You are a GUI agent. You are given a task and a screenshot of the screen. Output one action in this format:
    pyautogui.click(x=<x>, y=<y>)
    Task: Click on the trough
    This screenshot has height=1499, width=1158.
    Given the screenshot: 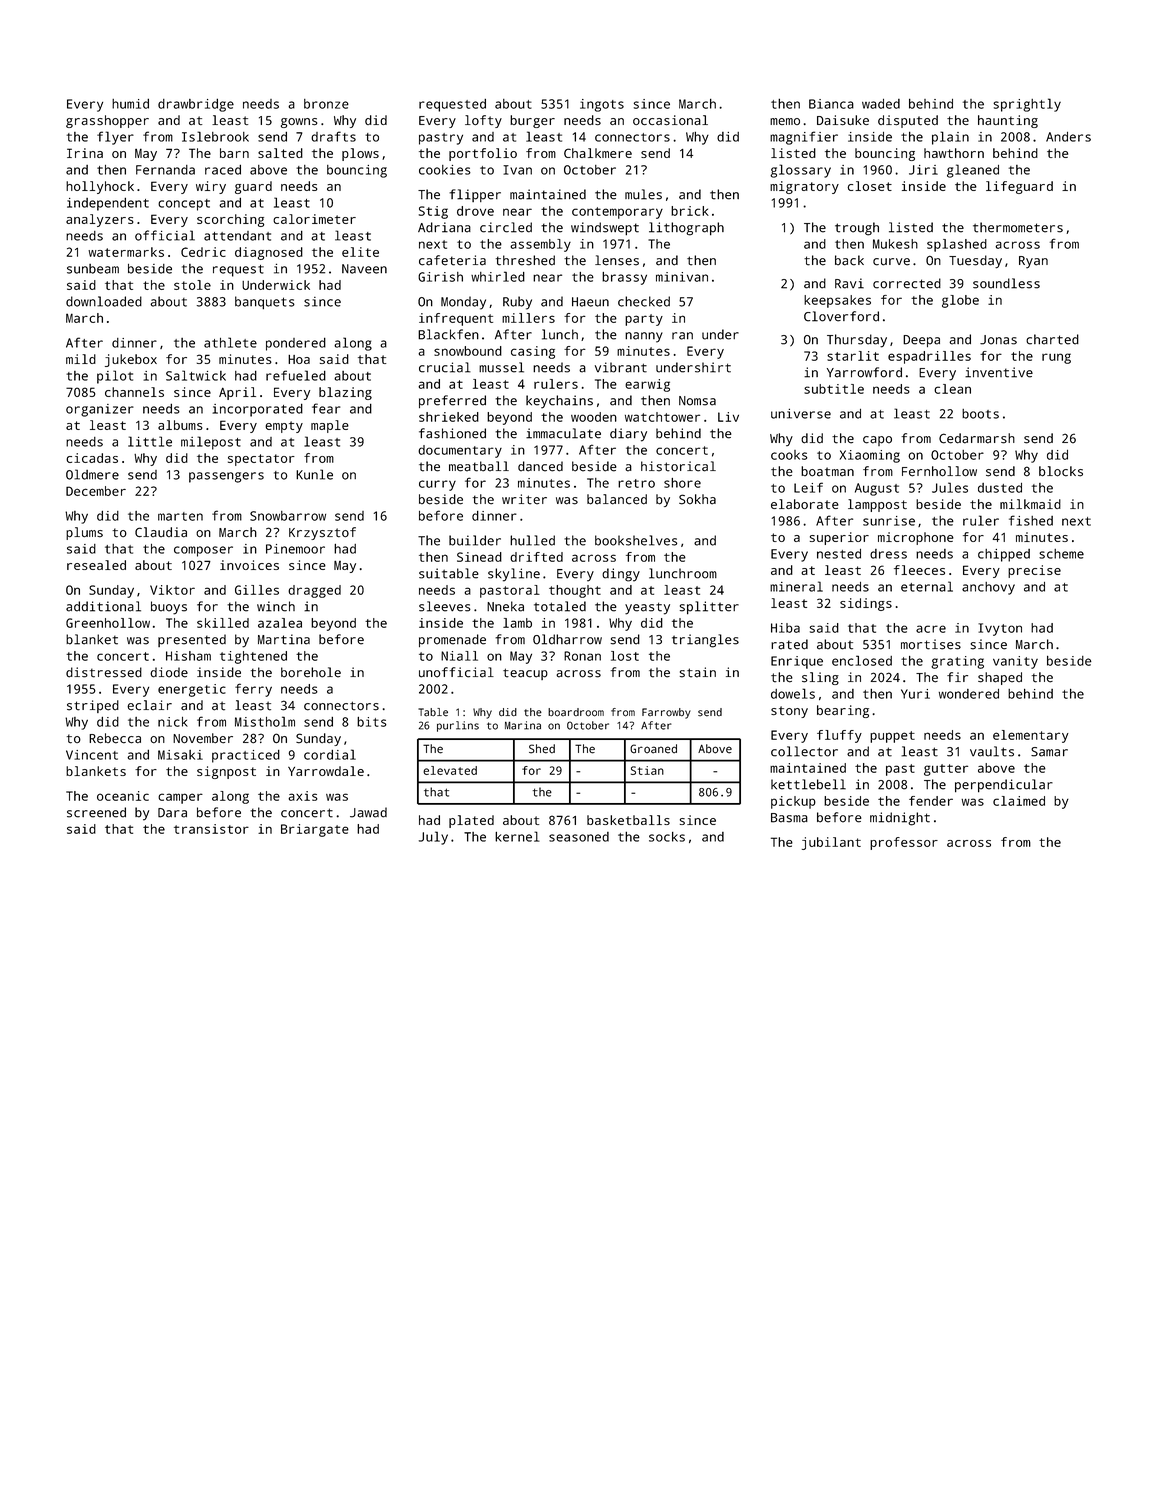 What is the action you would take?
    pyautogui.click(x=857, y=229)
